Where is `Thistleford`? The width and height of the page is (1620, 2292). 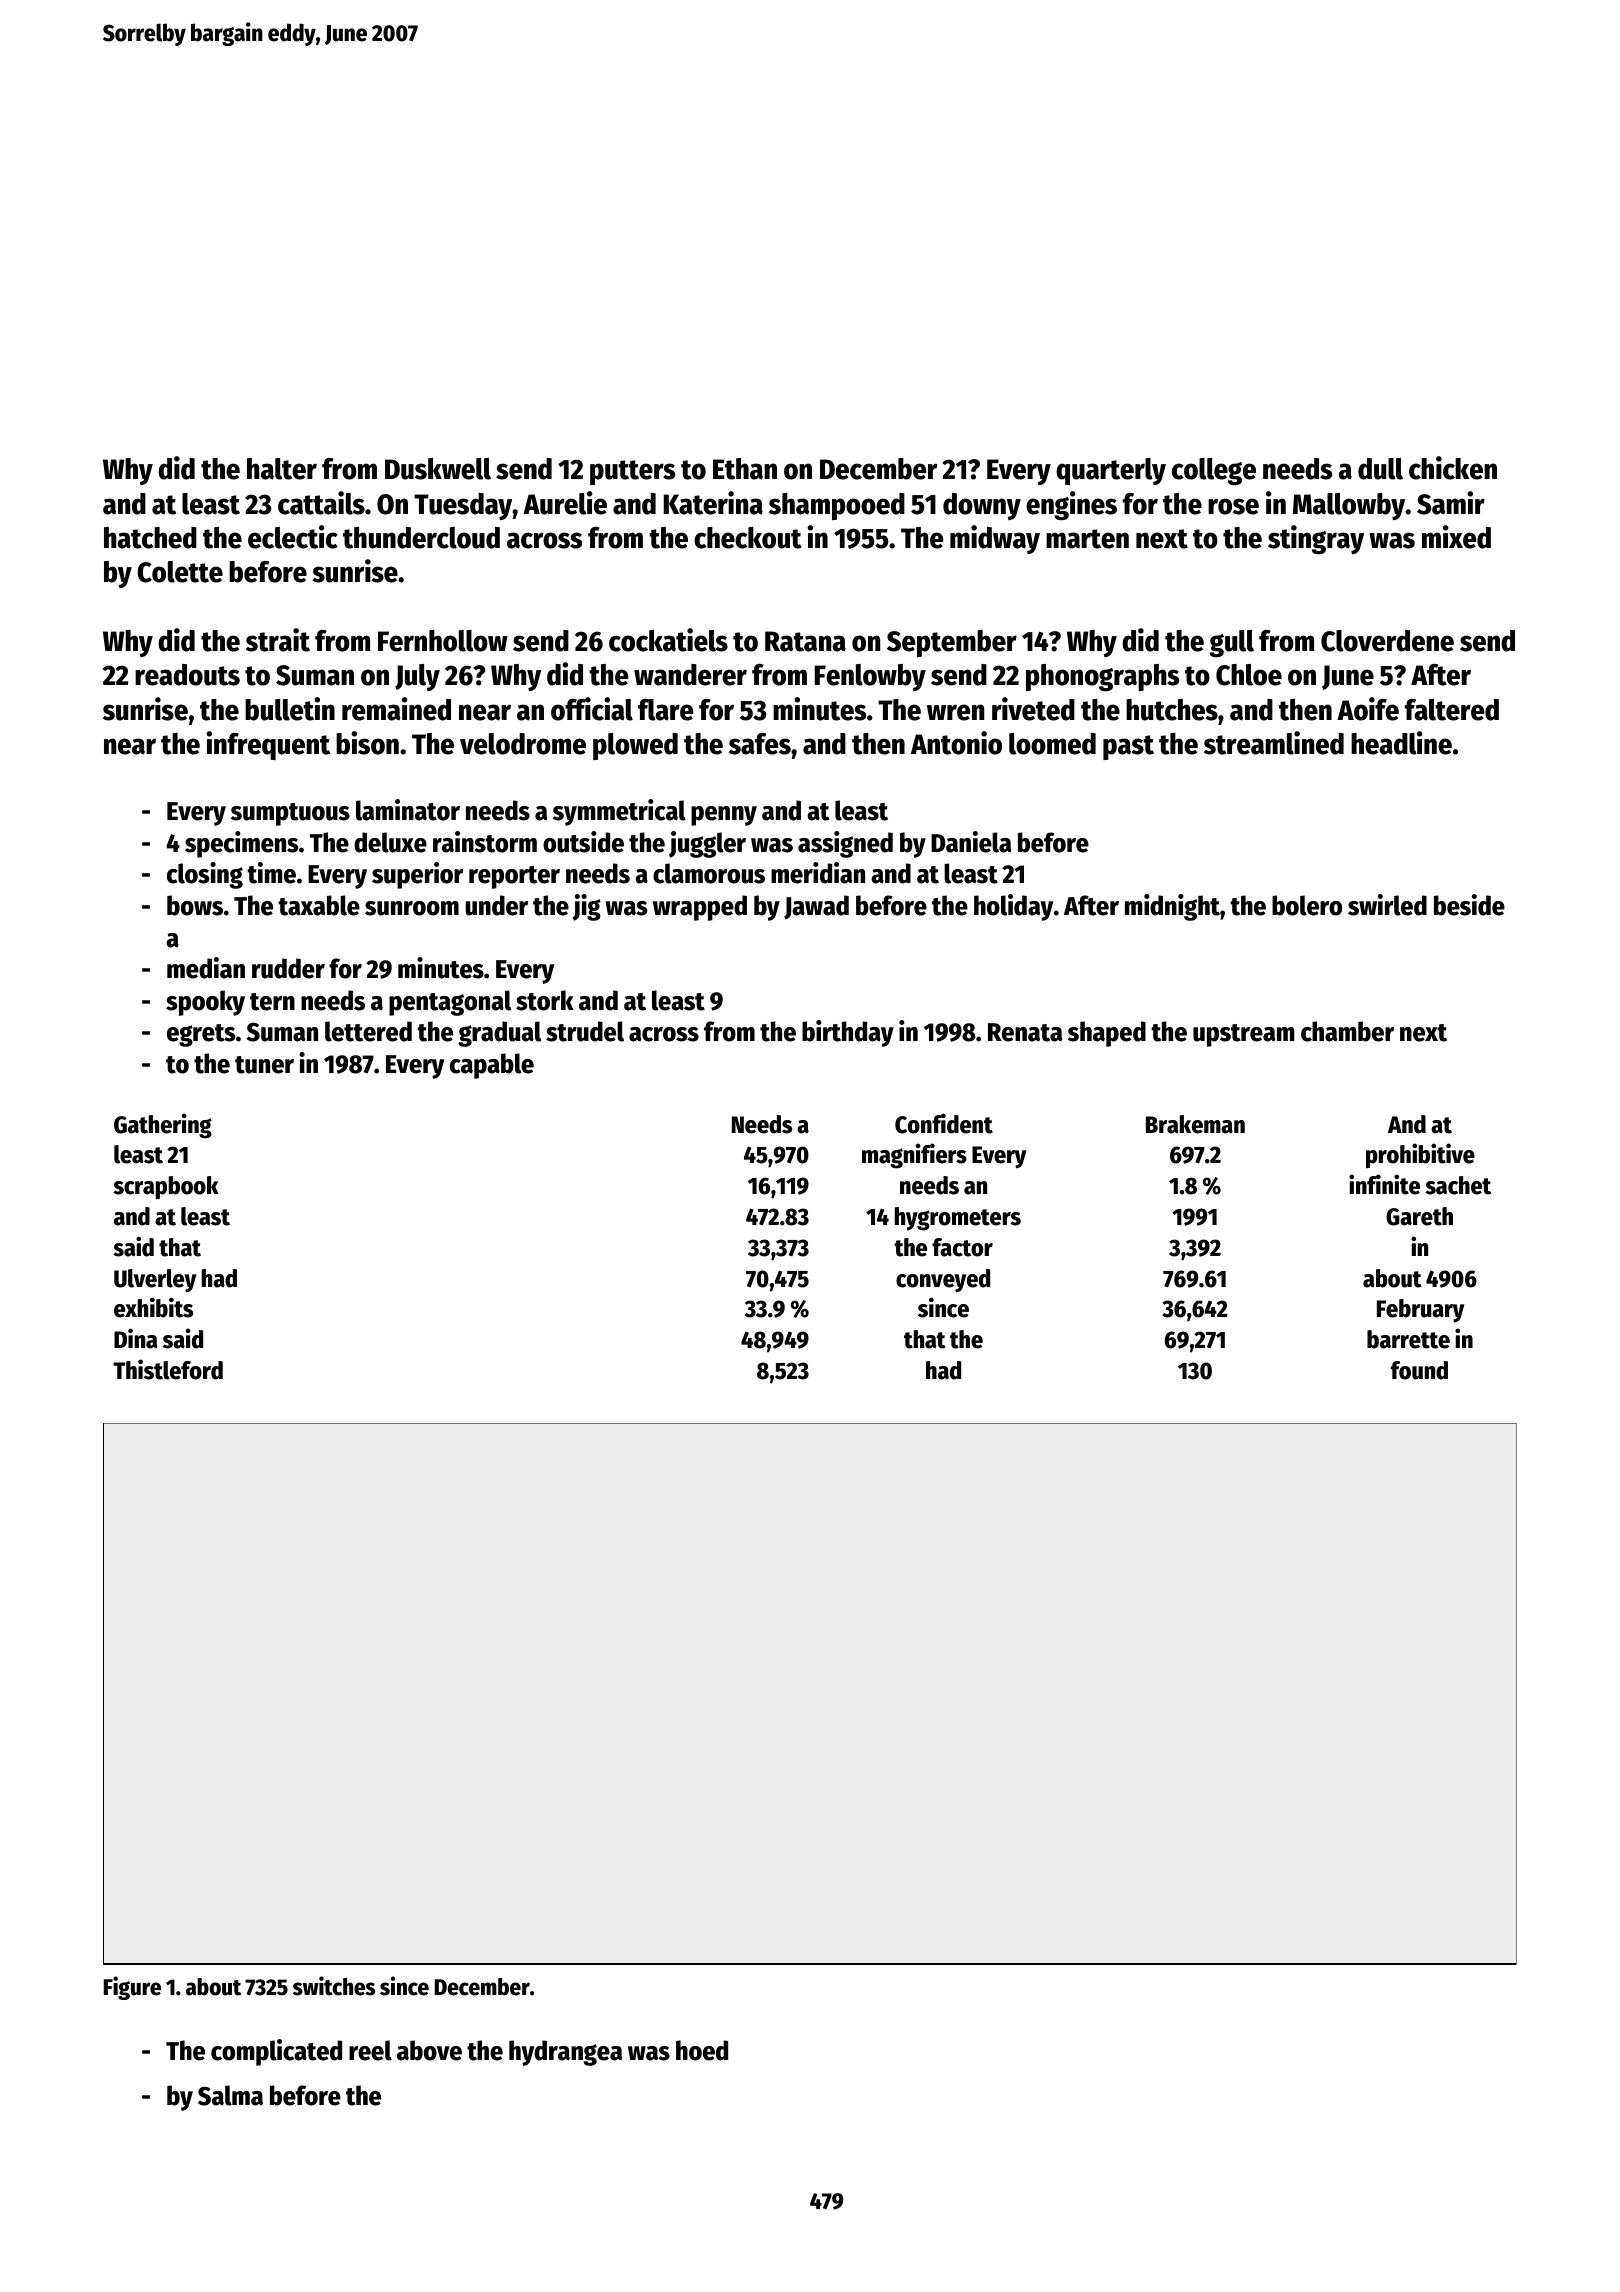
Thistleford is located at coordinates (168, 1369).
